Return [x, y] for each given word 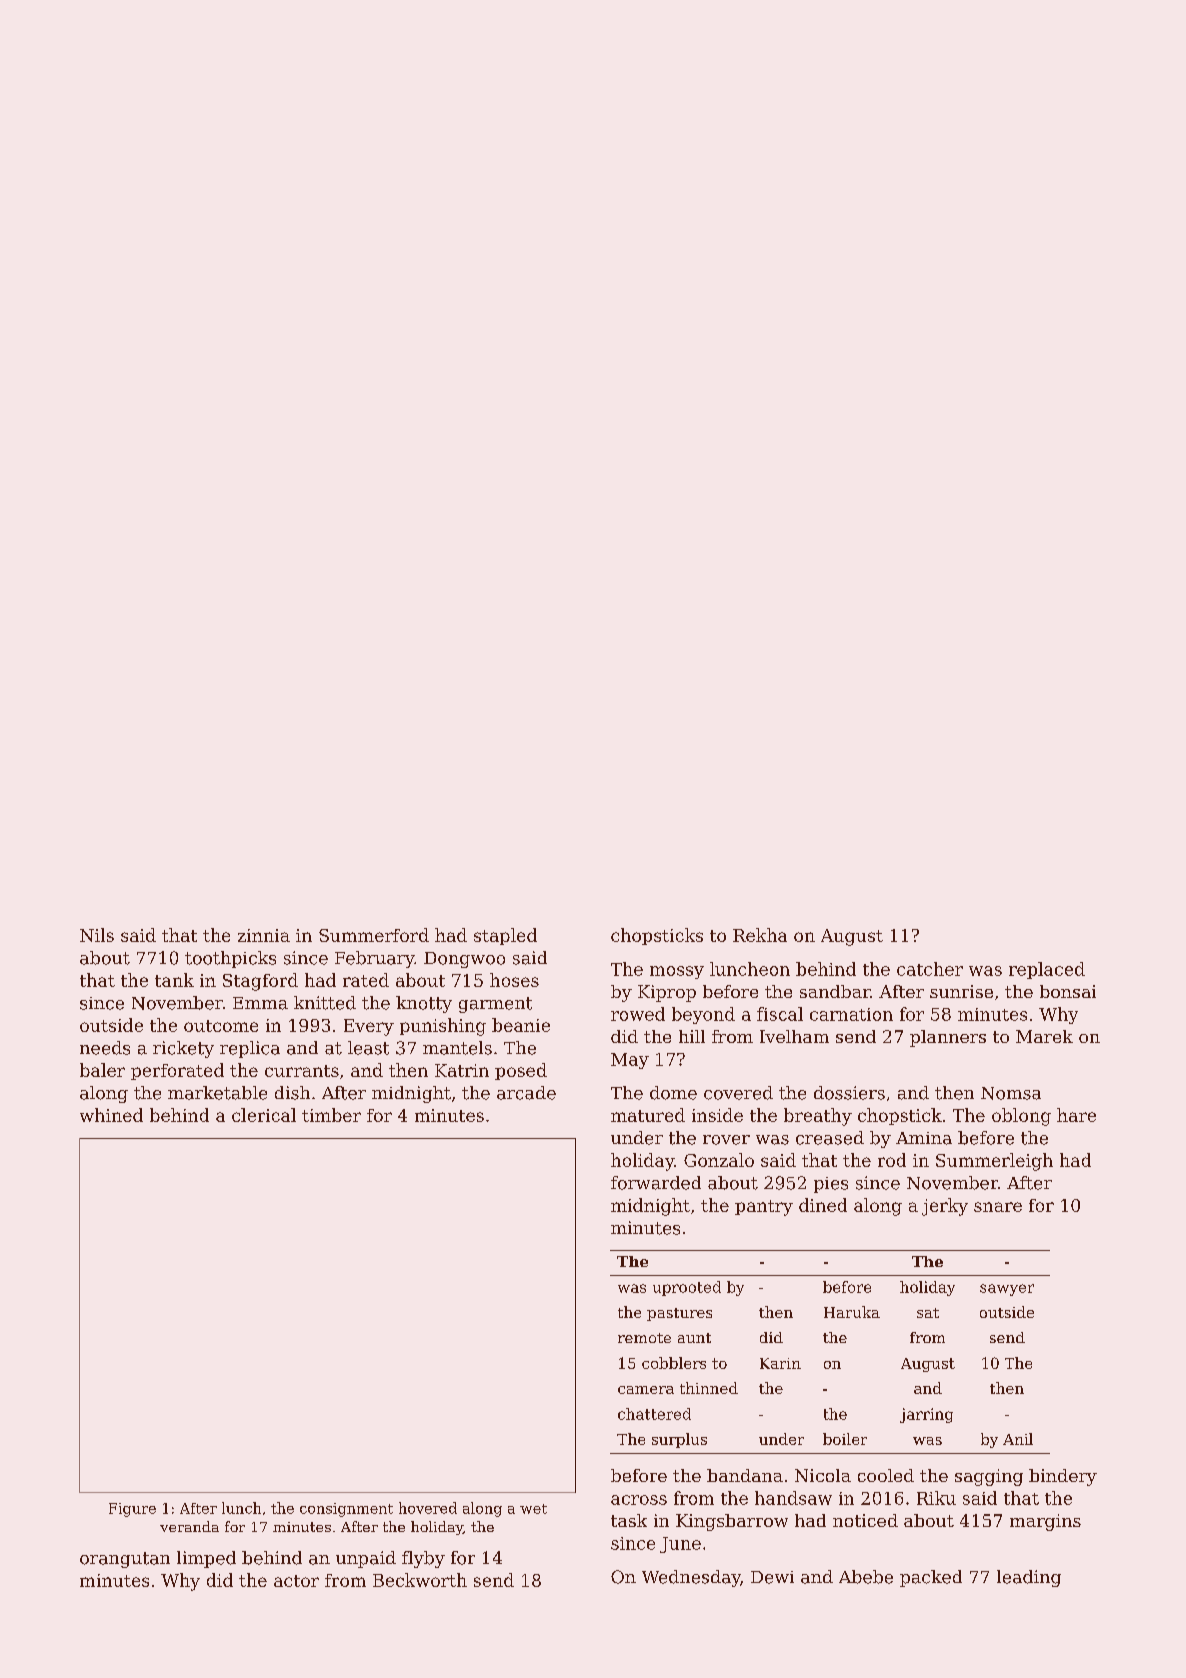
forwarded [656, 1183]
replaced [1047, 970]
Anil [1018, 1439]
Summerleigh [994, 1162]
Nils [97, 935]
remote [644, 1338]
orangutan [125, 1560]
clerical [264, 1115]
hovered [428, 1508]
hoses [514, 980]
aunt [694, 1338]
